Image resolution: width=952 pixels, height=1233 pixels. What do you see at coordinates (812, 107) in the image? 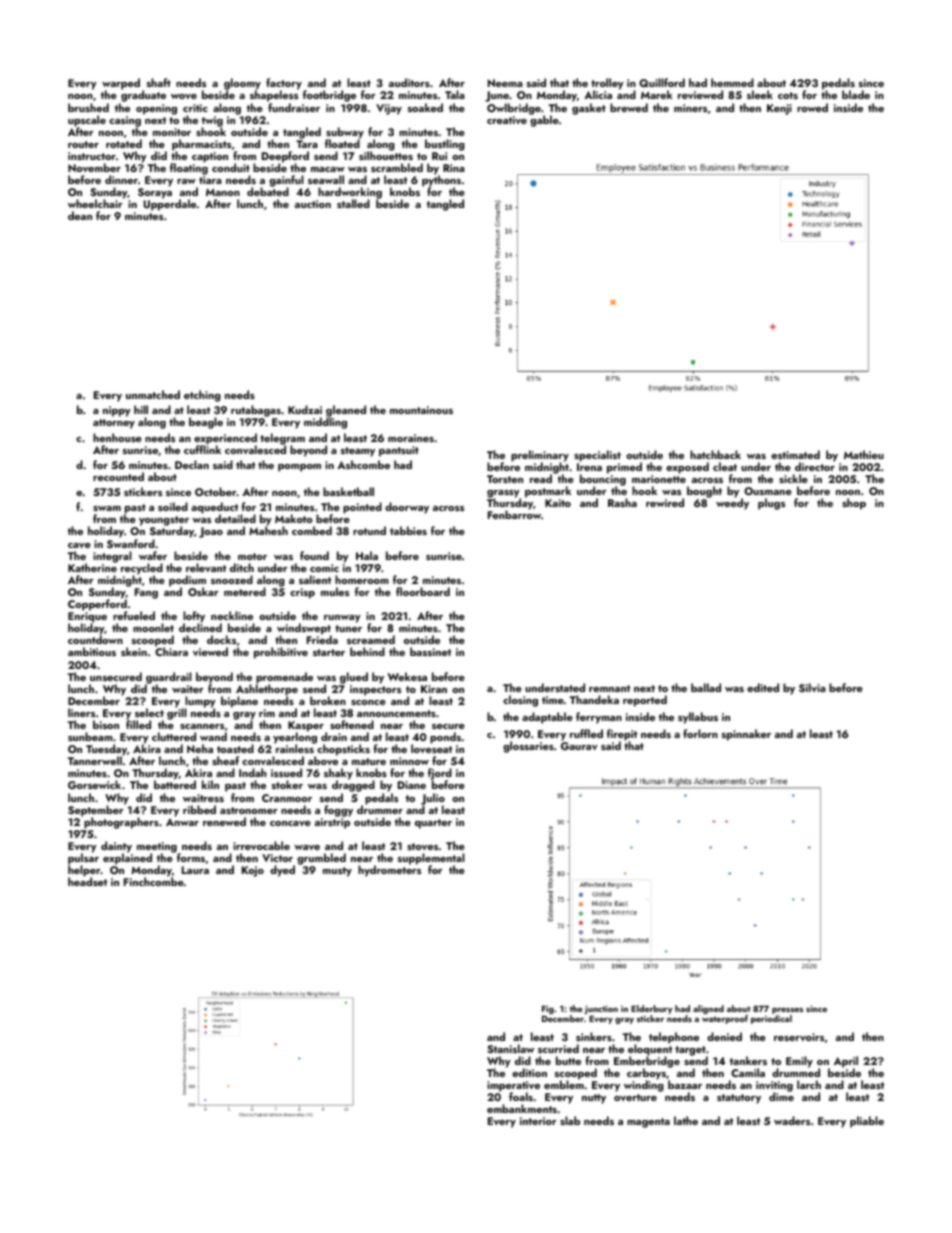
I see `rowed` at bounding box center [812, 107].
